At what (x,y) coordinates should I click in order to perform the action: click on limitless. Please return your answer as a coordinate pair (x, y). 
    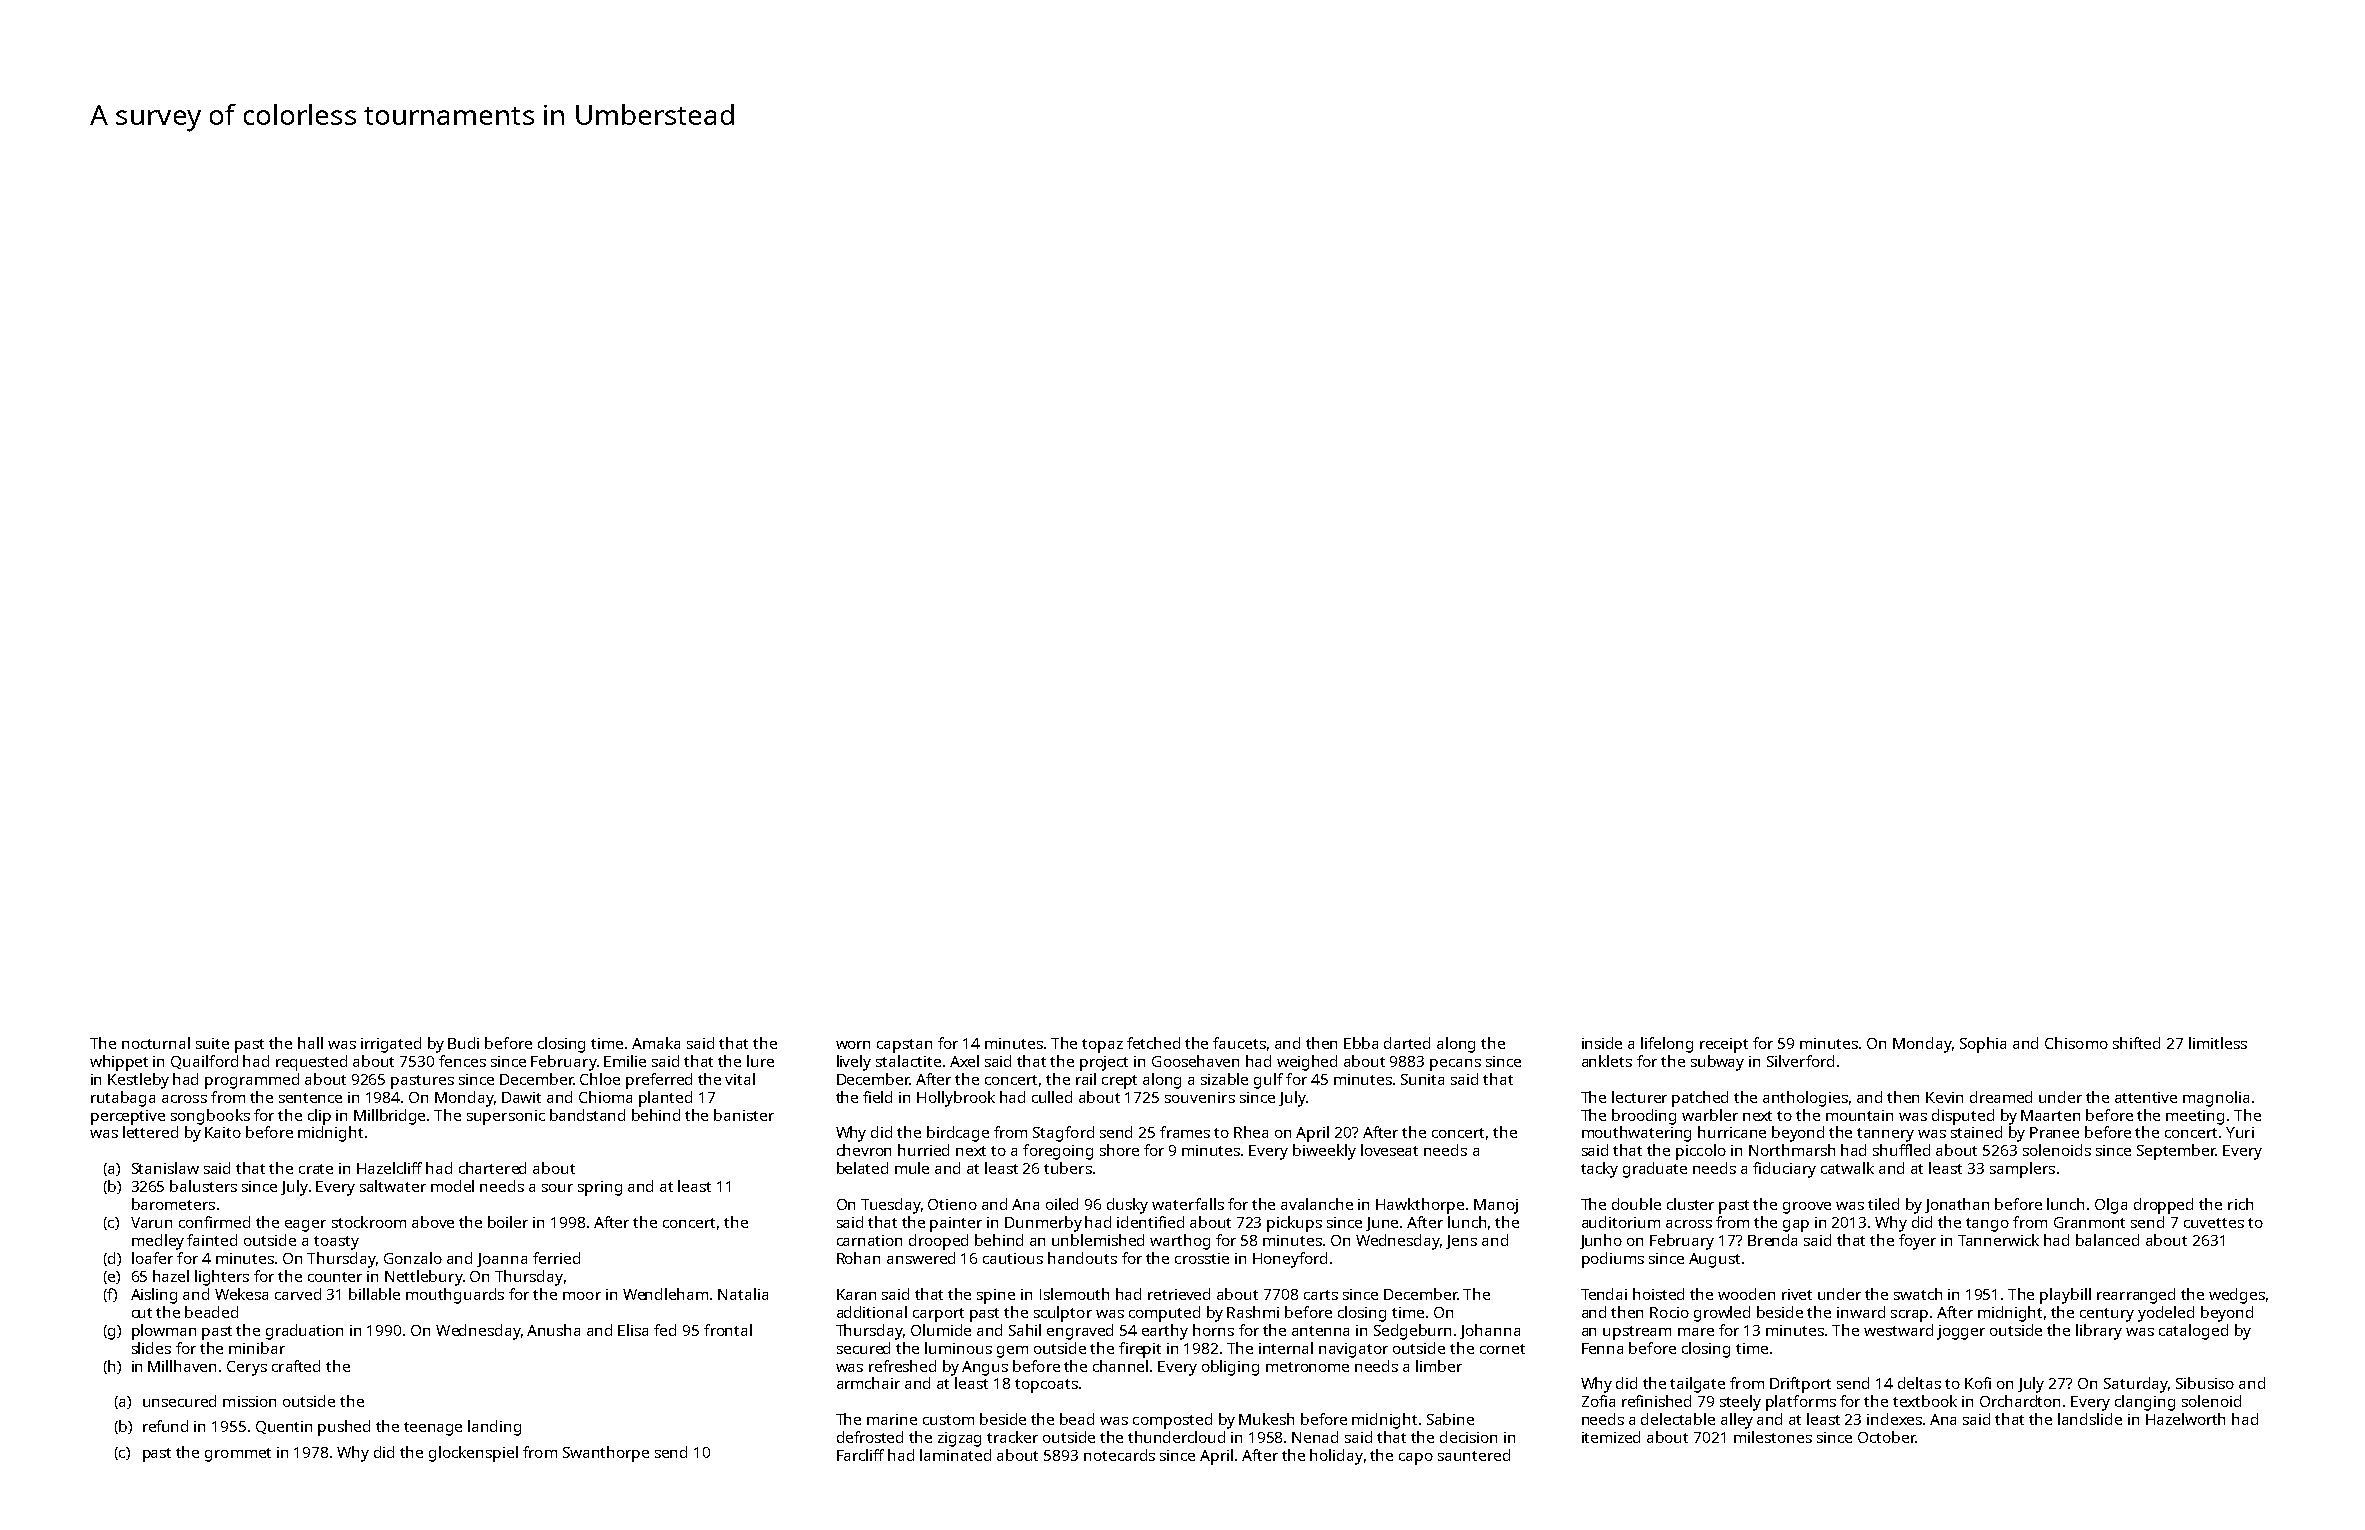
    Looking at the image, I should click on (2218, 1043).
